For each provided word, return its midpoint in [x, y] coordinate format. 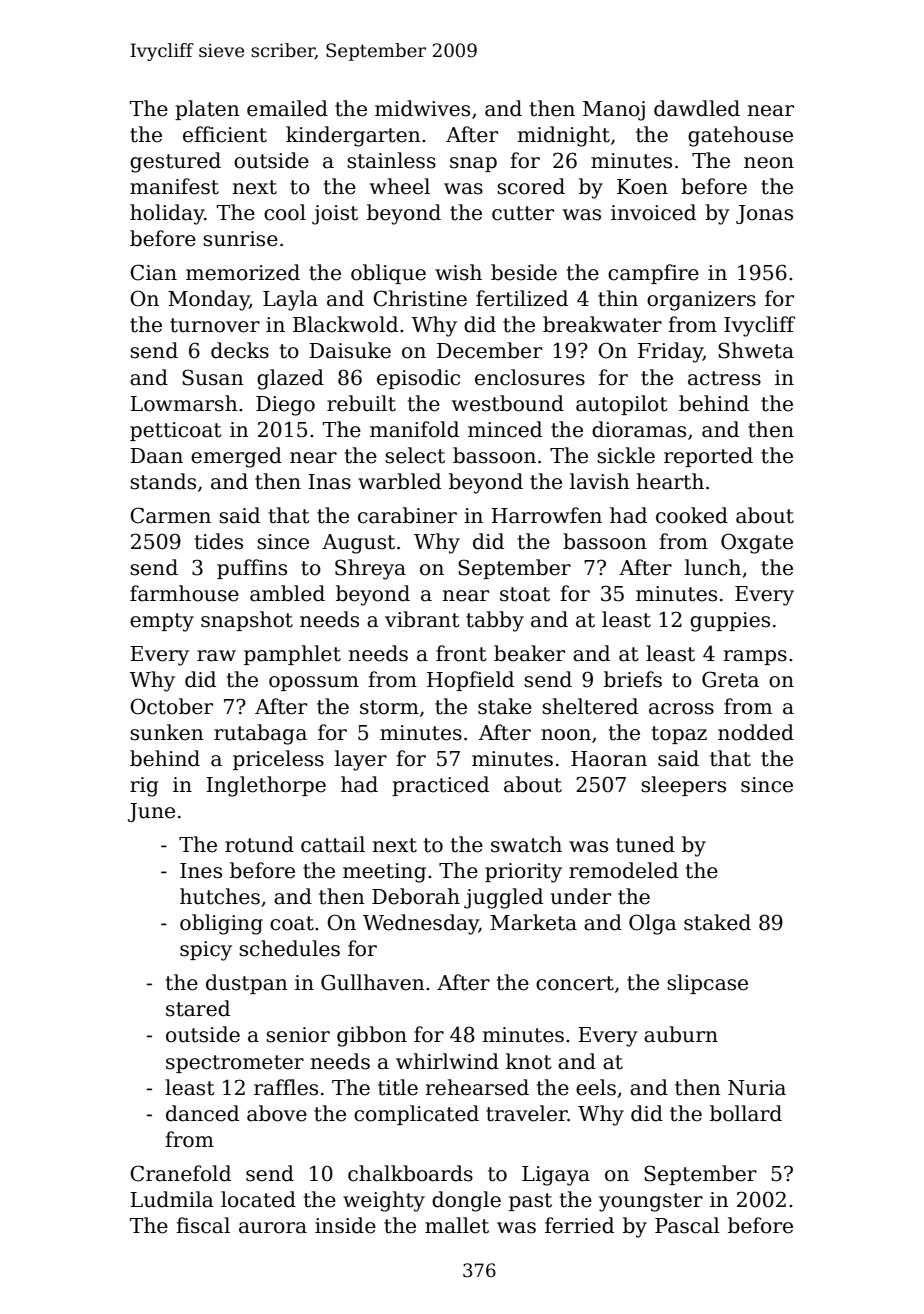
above [277, 1113]
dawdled [697, 108]
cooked [692, 515]
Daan [156, 456]
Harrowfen [546, 515]
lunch [713, 567]
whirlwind [447, 1061]
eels [596, 1087]
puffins [252, 569]
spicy [206, 951]
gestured [175, 162]
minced [505, 429]
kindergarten [353, 136]
